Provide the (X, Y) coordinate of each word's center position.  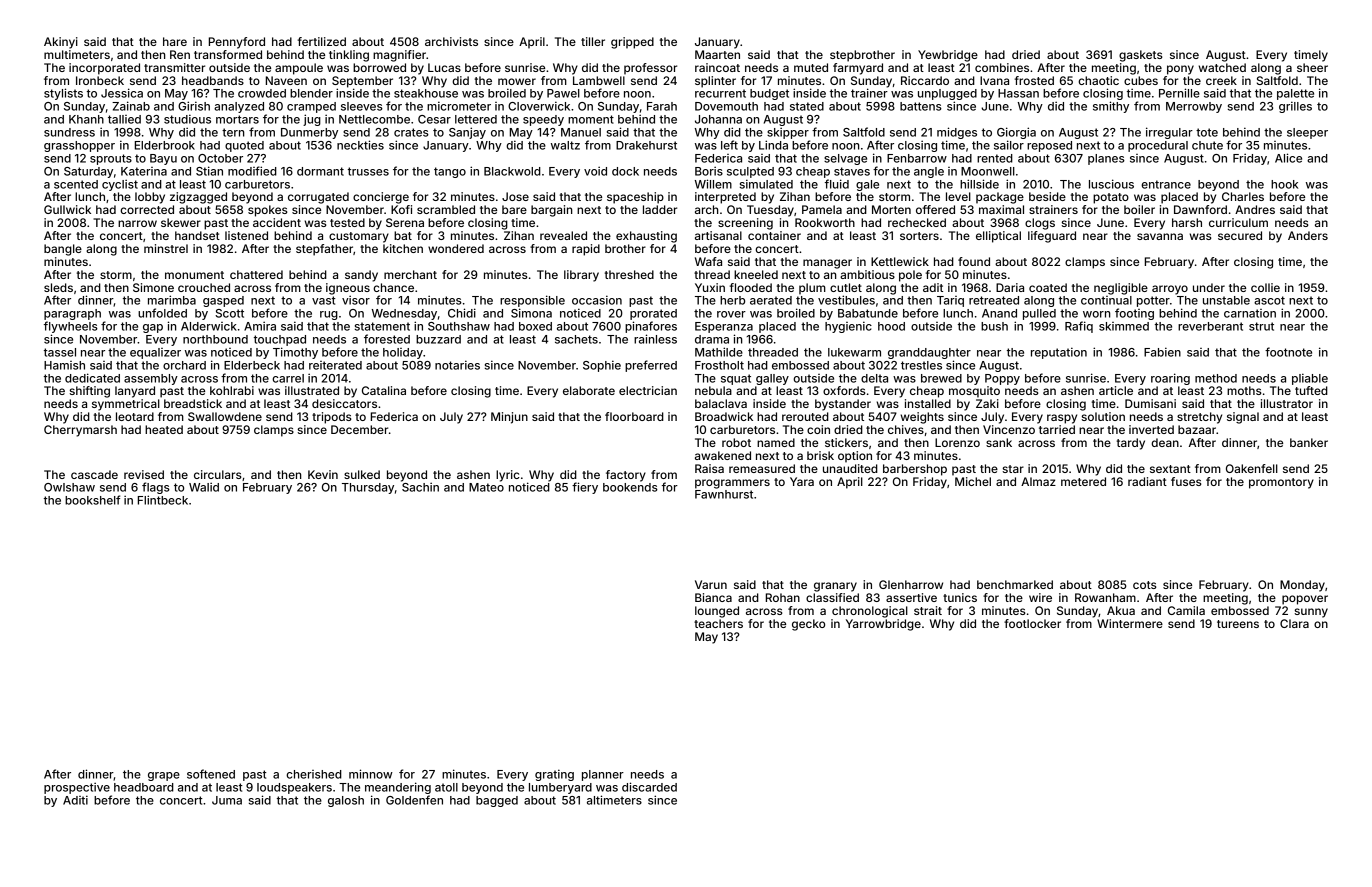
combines (1002, 67)
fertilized (322, 41)
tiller (593, 41)
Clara (1294, 623)
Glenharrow (911, 584)
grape (164, 776)
